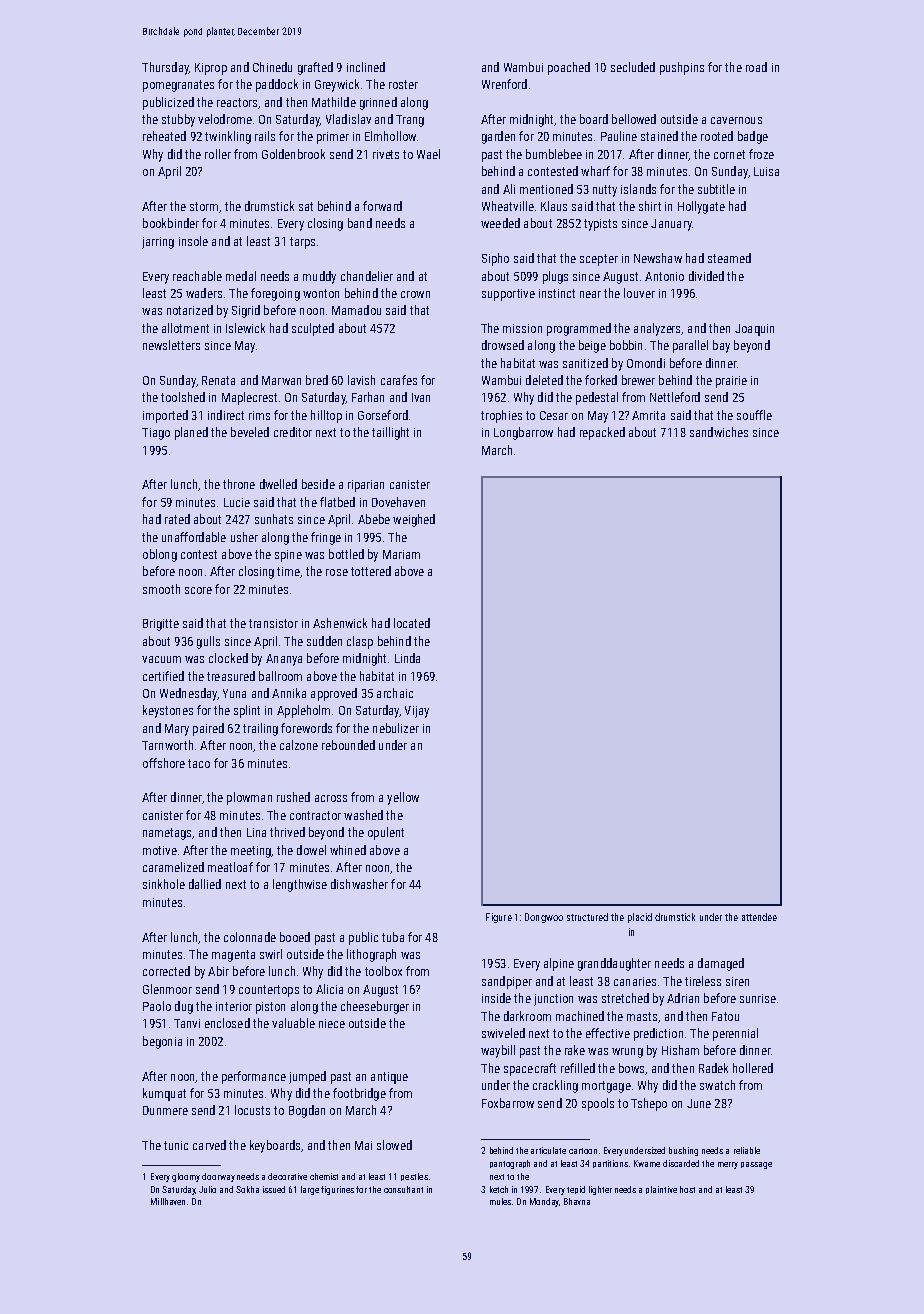 The image size is (924, 1314). What do you see at coordinates (366, 67) in the screenshot?
I see `inclined` at bounding box center [366, 67].
